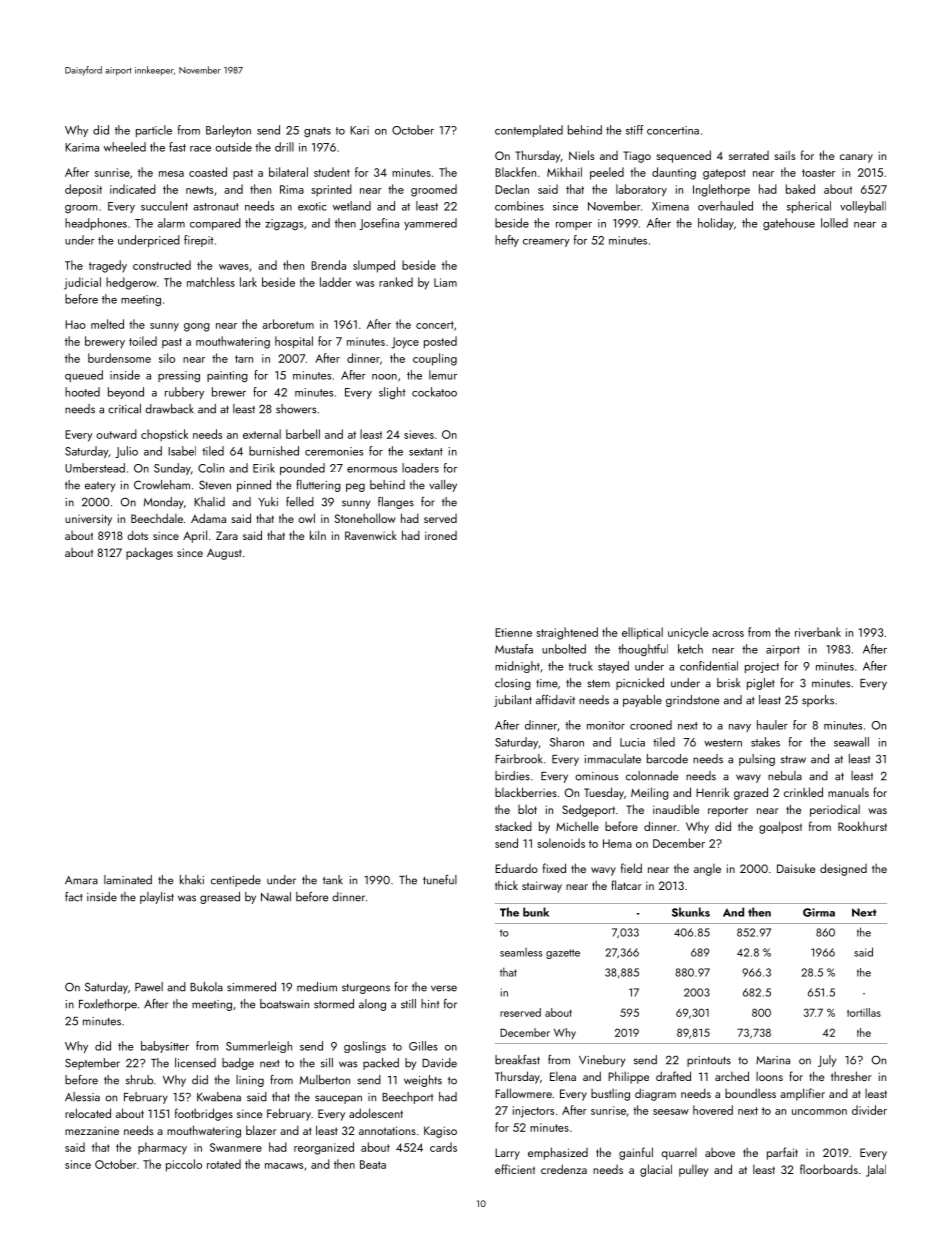 This page has width=952, height=1233. What do you see at coordinates (634, 130) in the page?
I see `stiff` at bounding box center [634, 130].
